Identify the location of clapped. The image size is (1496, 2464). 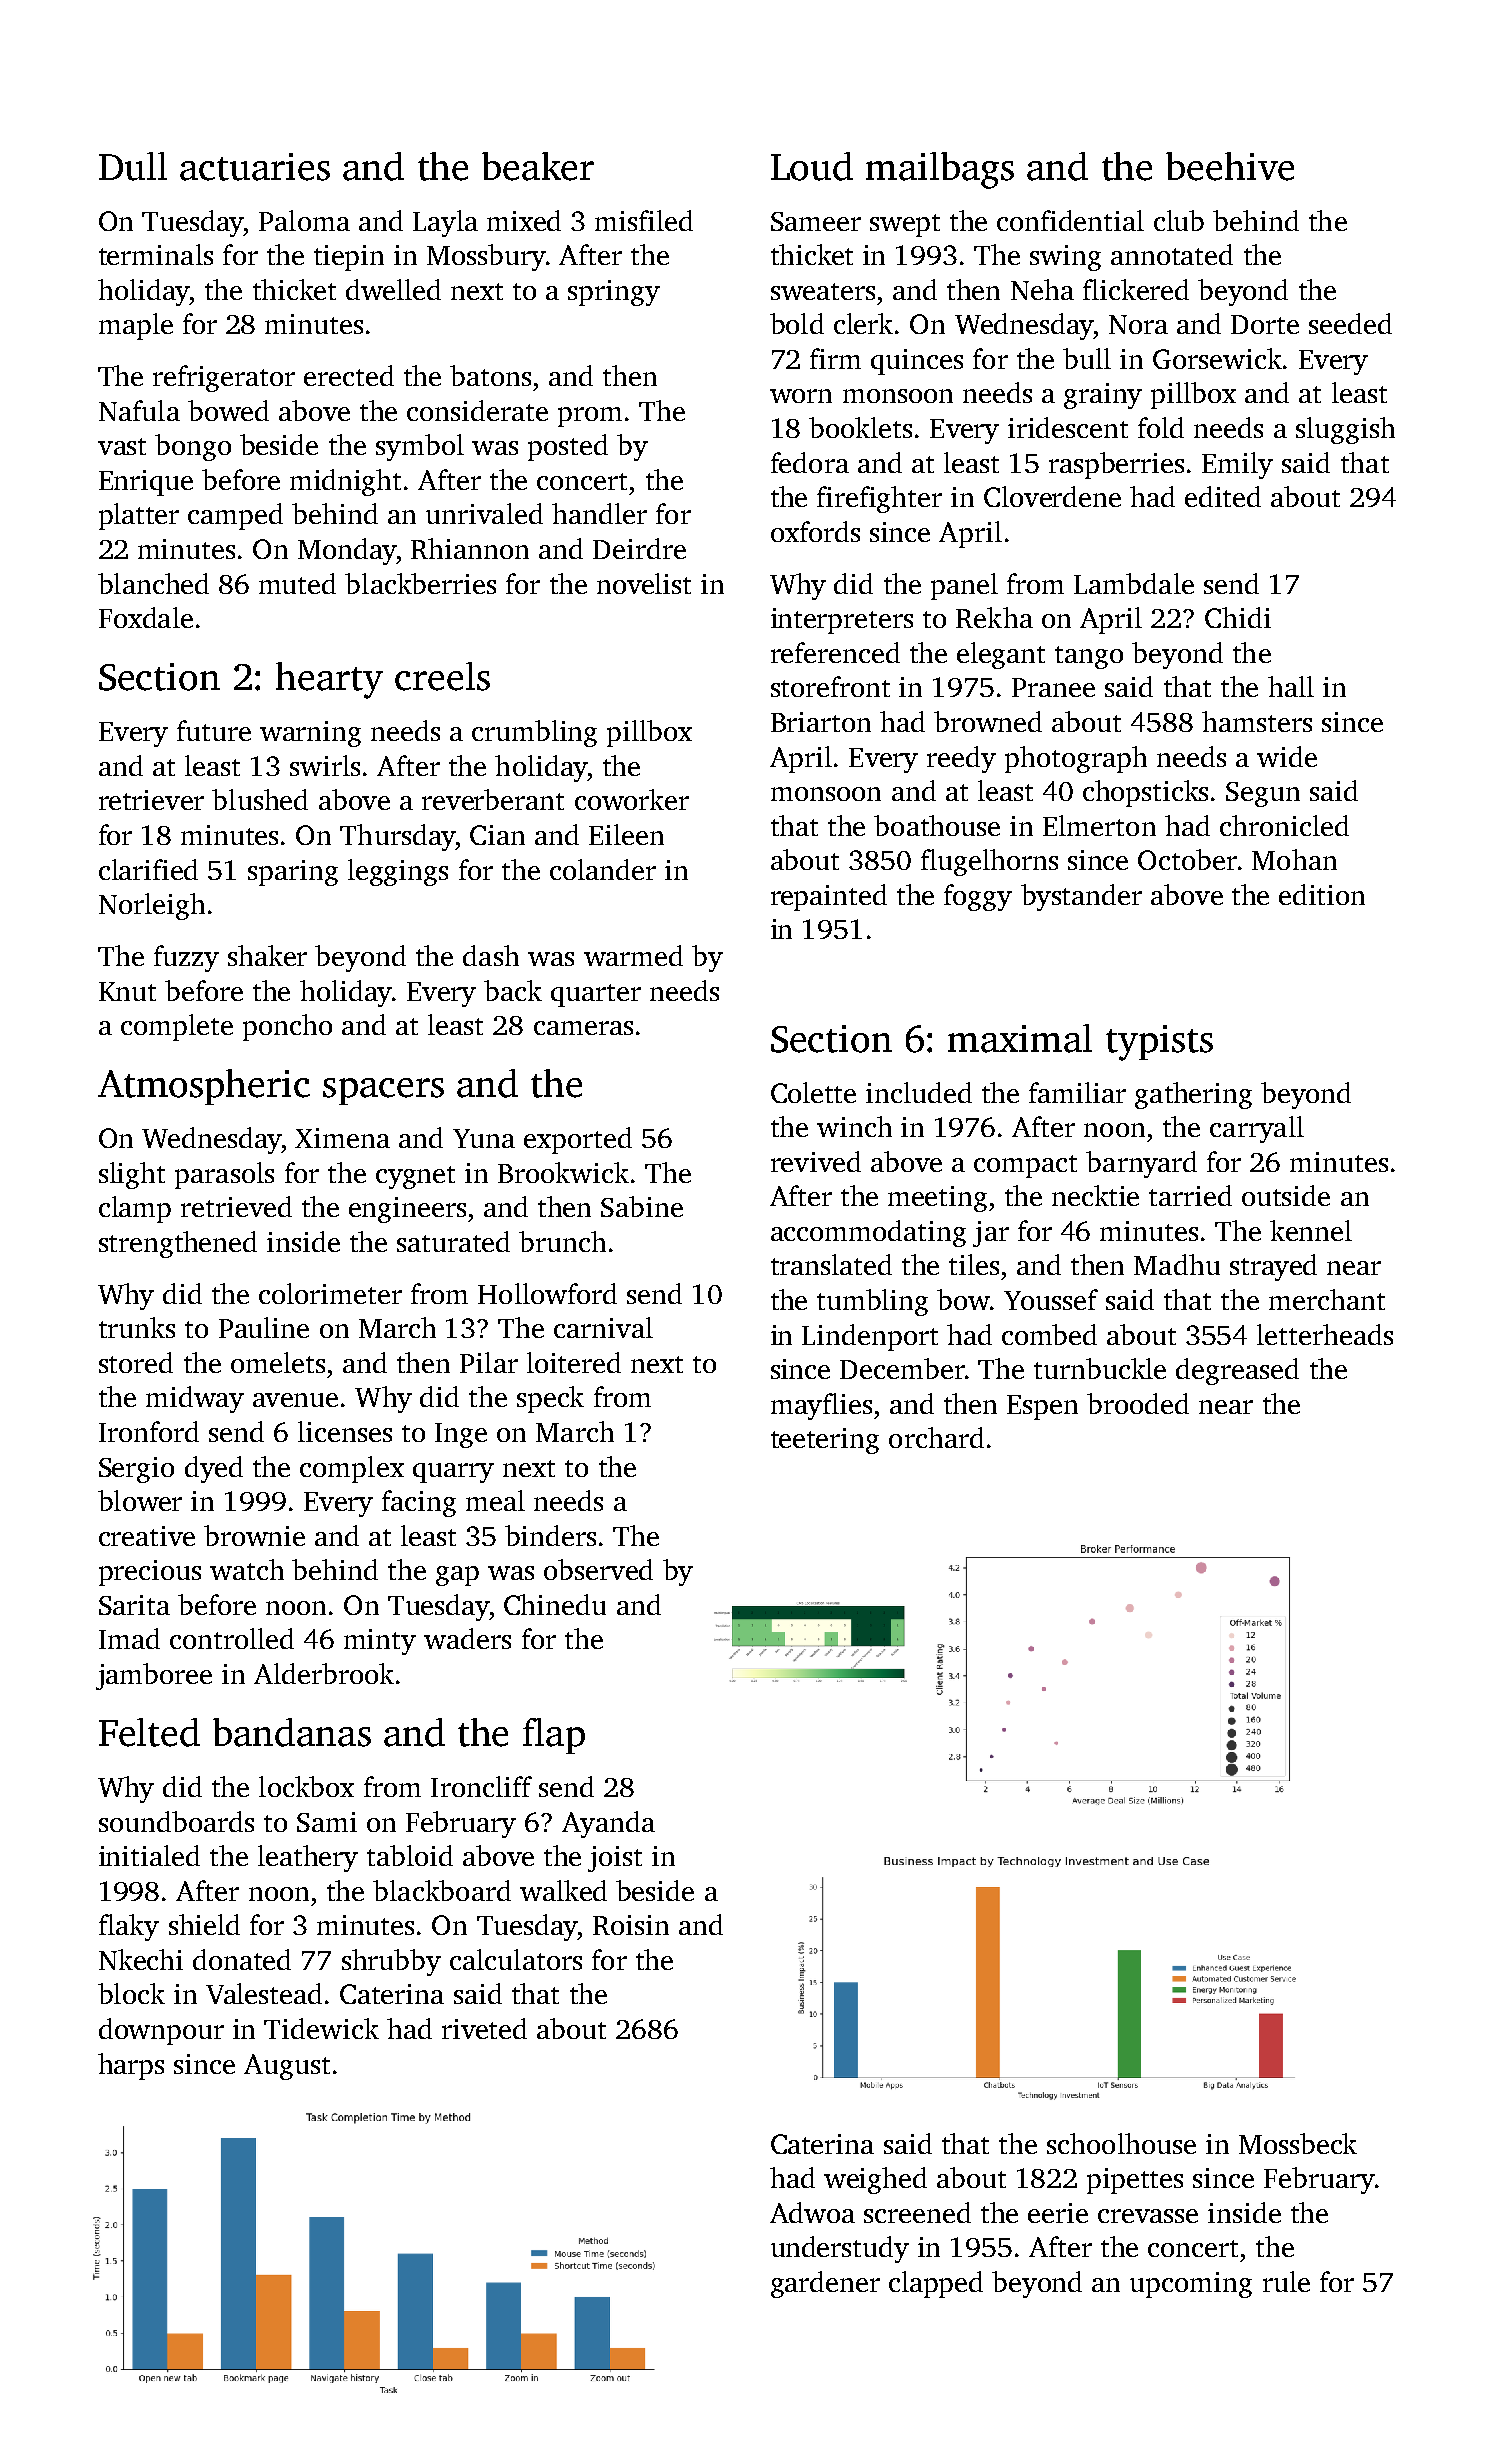
(936, 2284).
